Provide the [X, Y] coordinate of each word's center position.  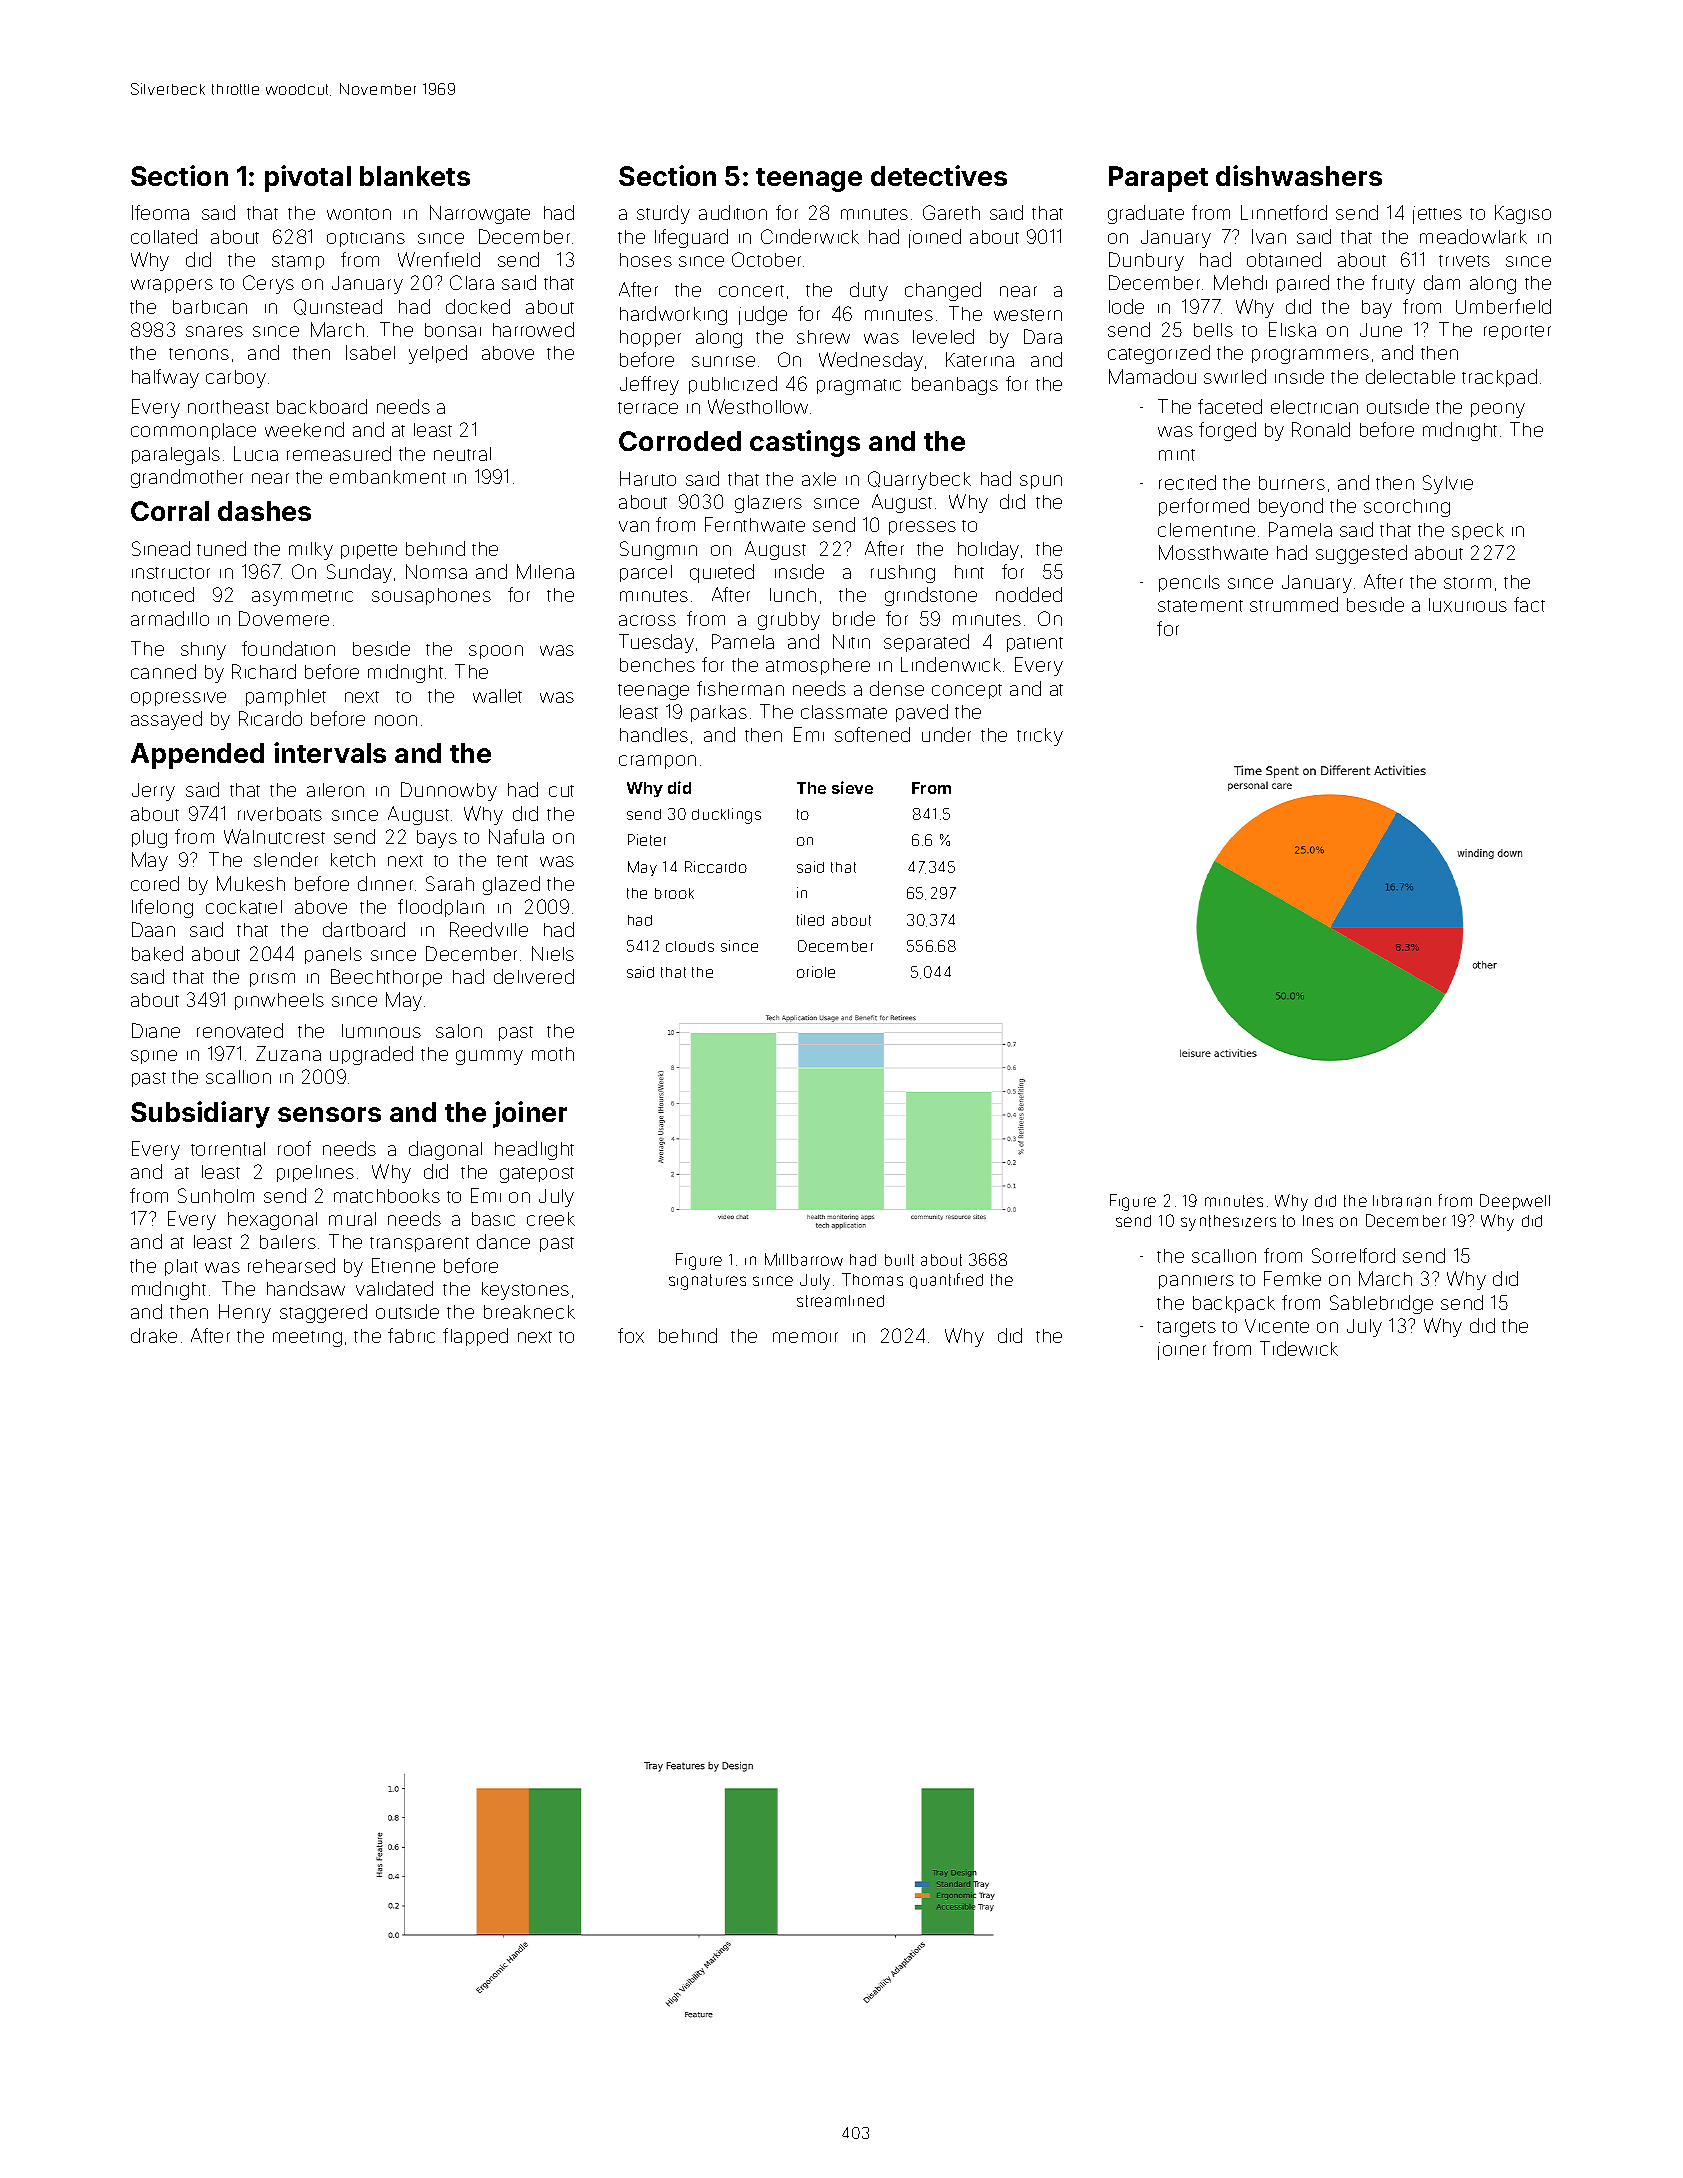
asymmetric [302, 598]
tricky [1040, 737]
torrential [228, 1149]
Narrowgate [480, 214]
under [946, 734]
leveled [943, 336]
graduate [1146, 214]
